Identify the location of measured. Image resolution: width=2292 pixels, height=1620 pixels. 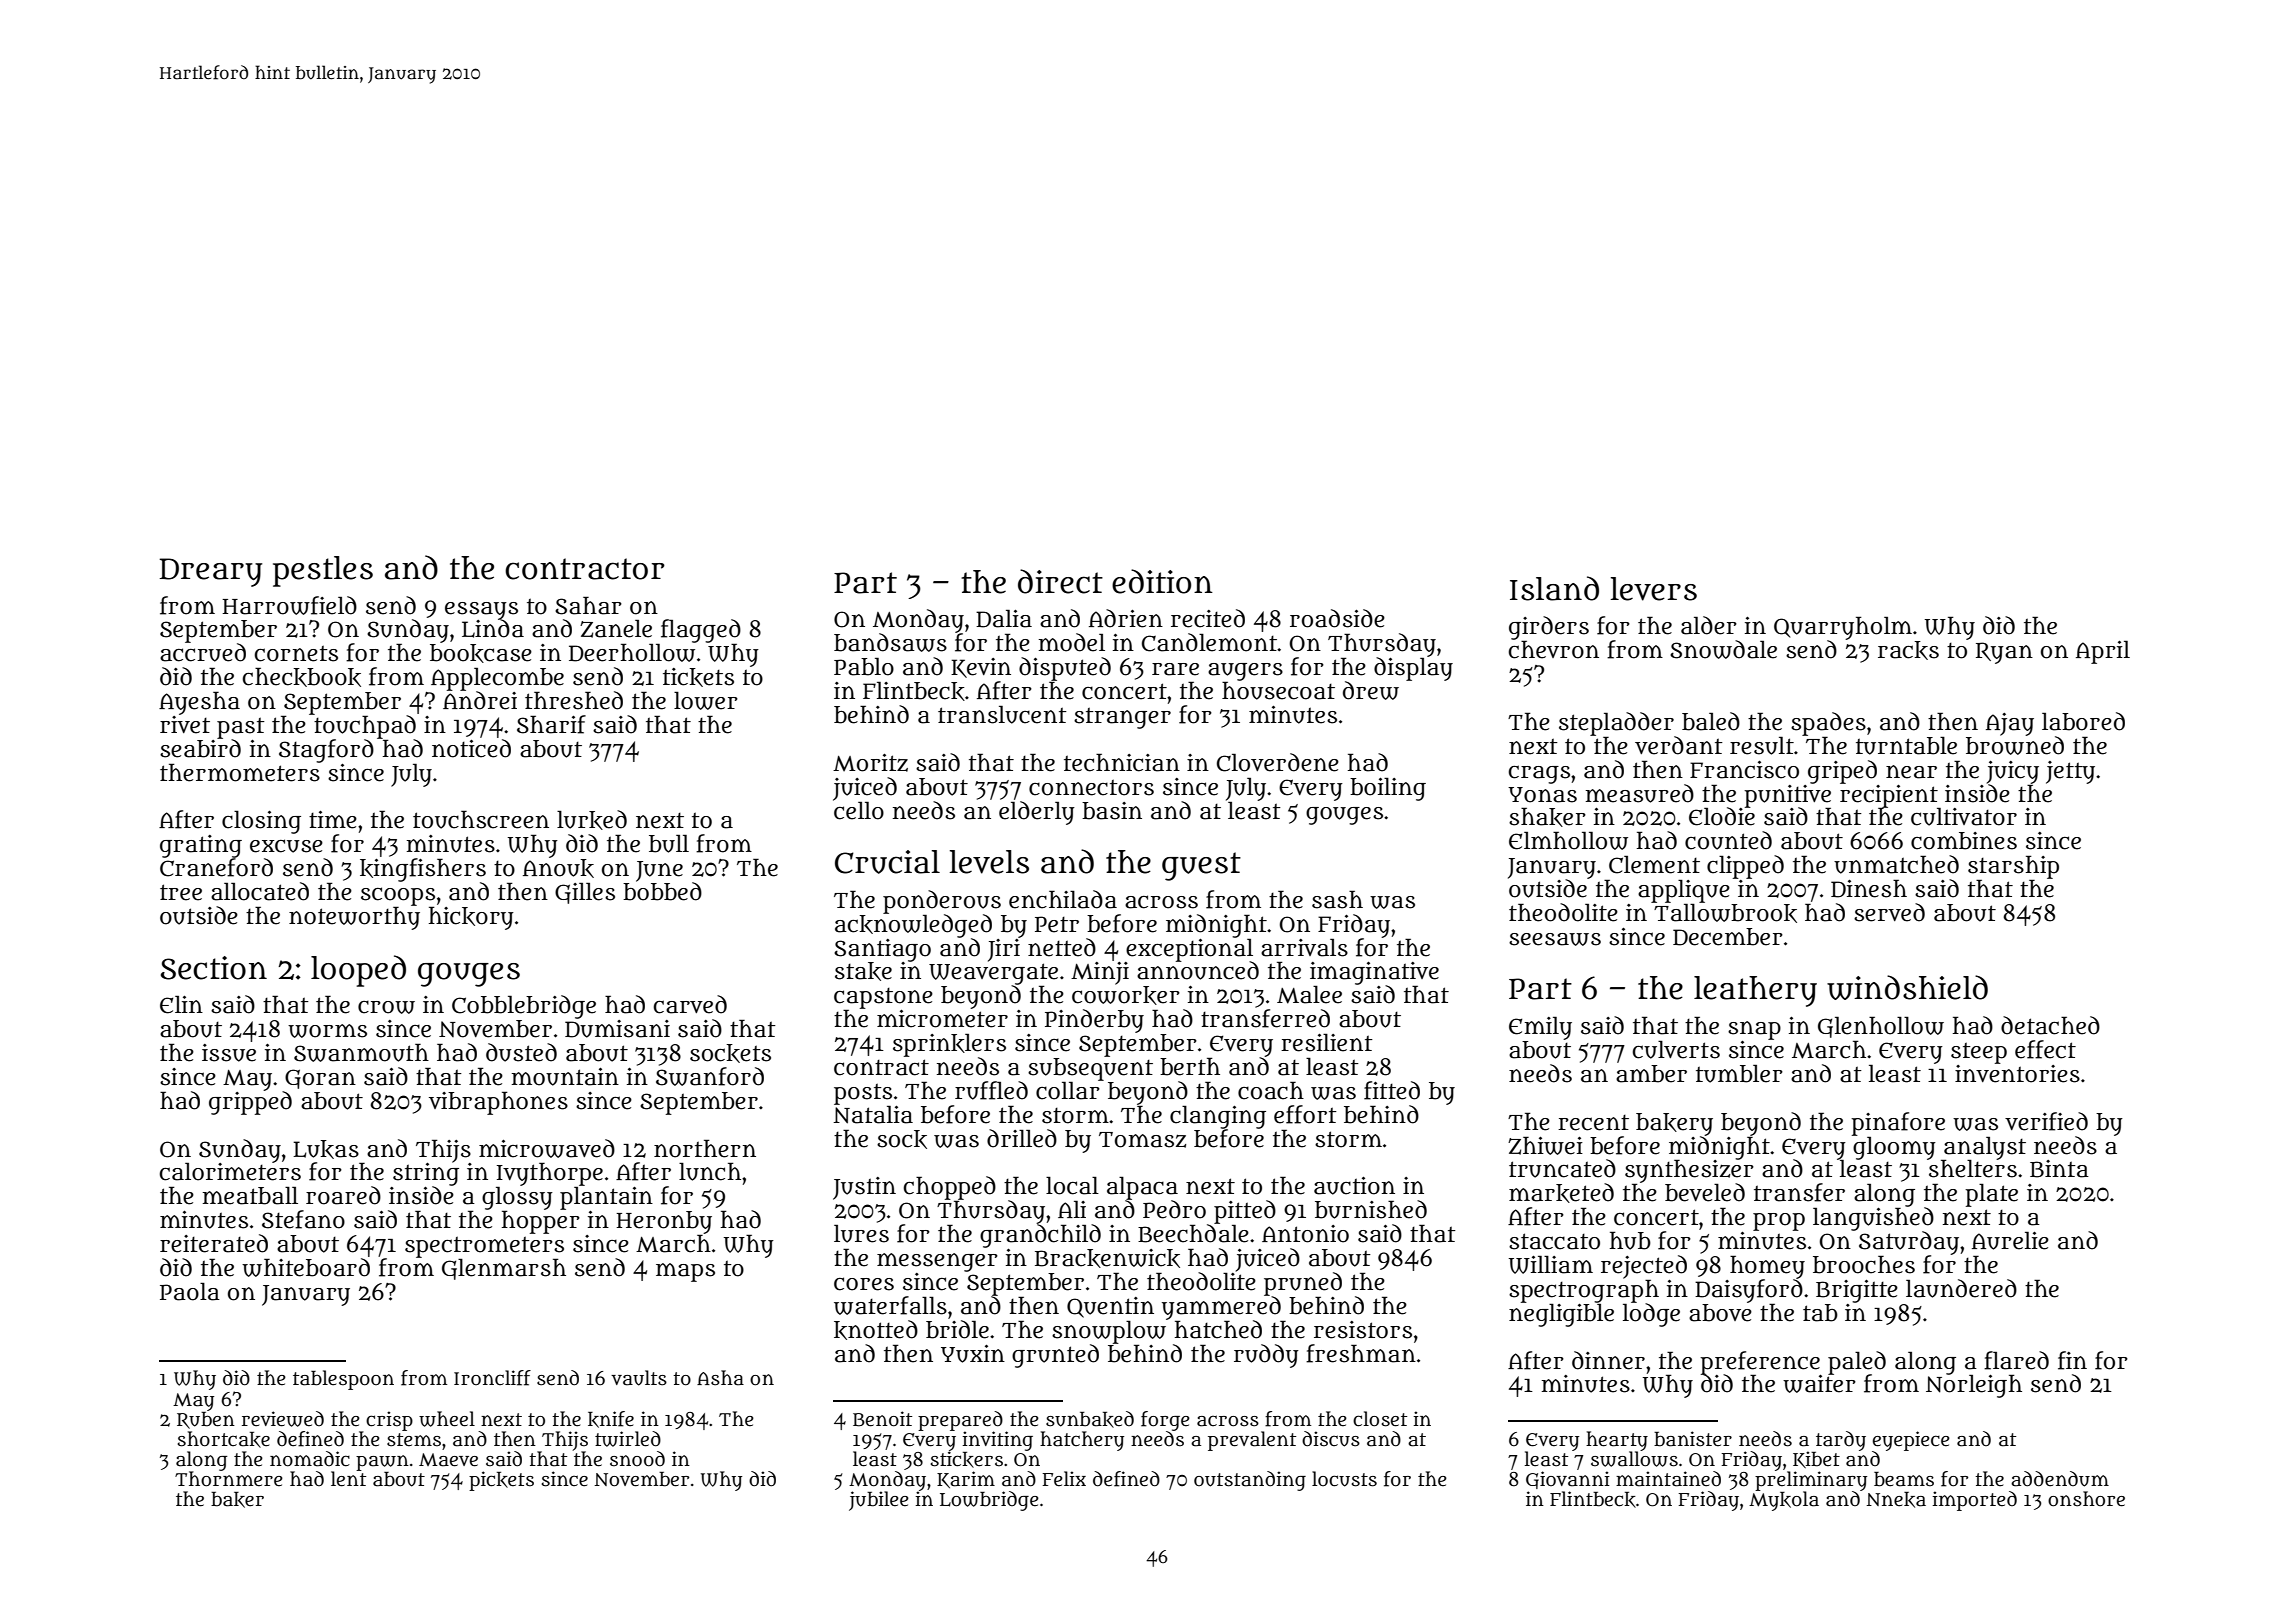
(1640, 793).
